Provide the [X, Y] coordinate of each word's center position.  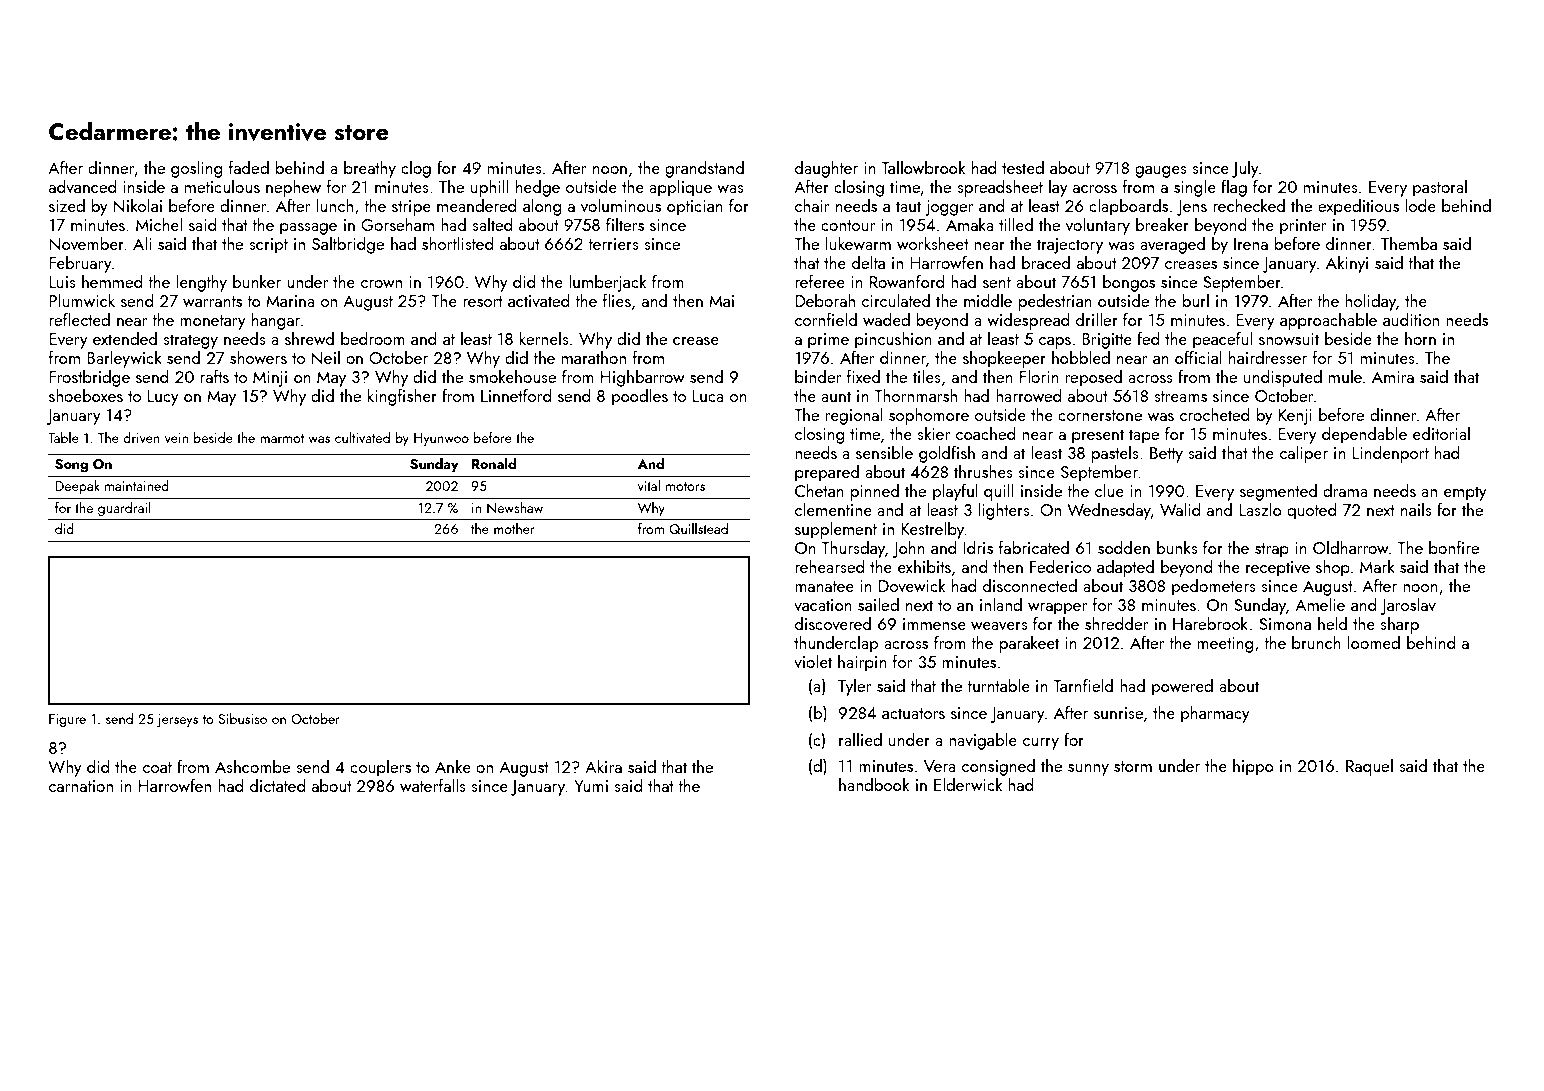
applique [680, 188]
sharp [1399, 625]
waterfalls [433, 785]
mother [514, 528]
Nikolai [138, 206]
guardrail [124, 509]
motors [685, 486]
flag [1234, 188]
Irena [1251, 244]
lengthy [201, 283]
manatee [824, 586]
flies [617, 300]
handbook [874, 784]
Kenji [1295, 417]
